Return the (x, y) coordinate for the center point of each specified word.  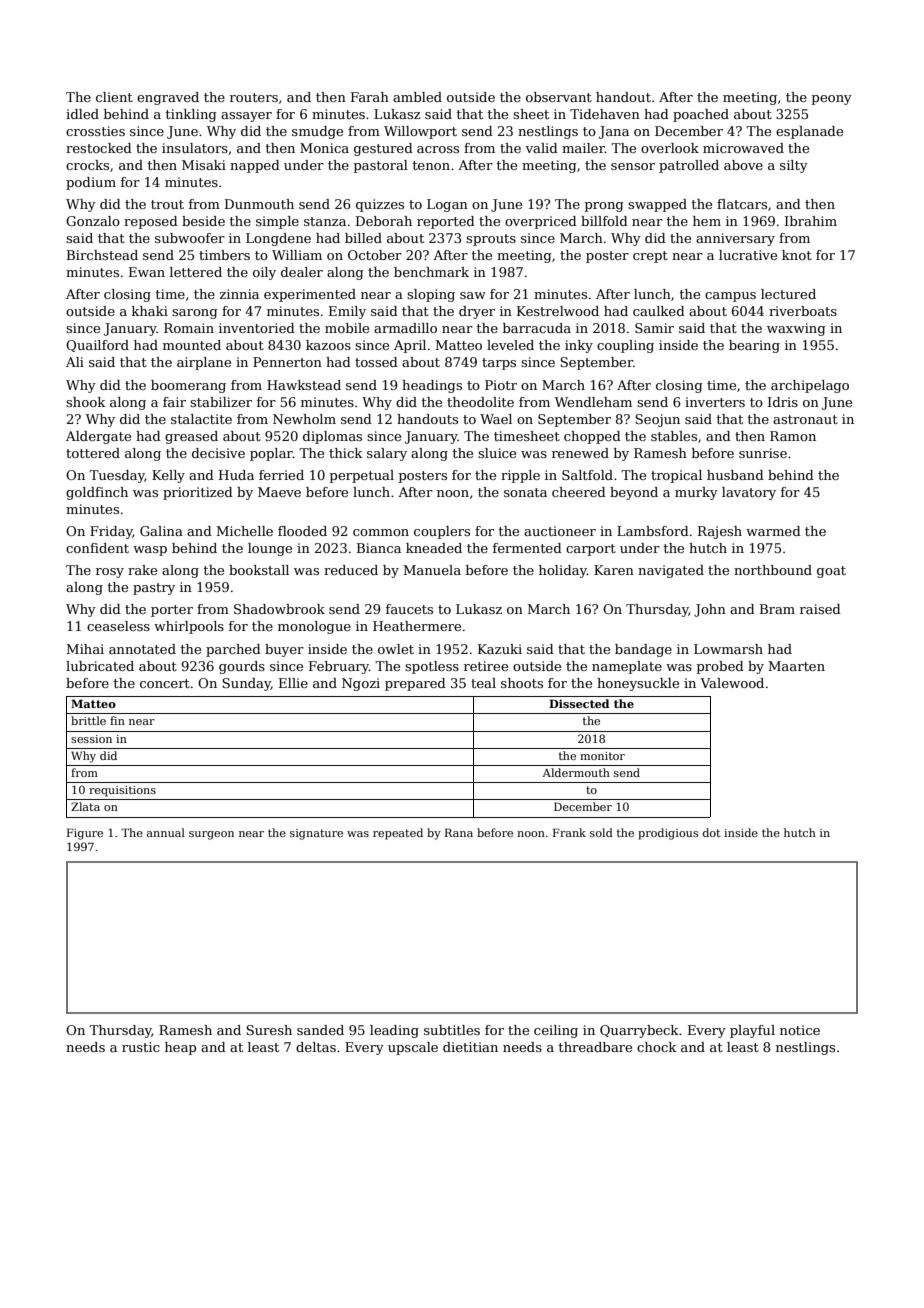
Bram (777, 609)
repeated (398, 834)
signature (316, 834)
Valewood (732, 683)
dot (712, 832)
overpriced (541, 222)
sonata (525, 492)
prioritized (198, 493)
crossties (95, 131)
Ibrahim (811, 221)
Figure (85, 834)
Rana (459, 832)
